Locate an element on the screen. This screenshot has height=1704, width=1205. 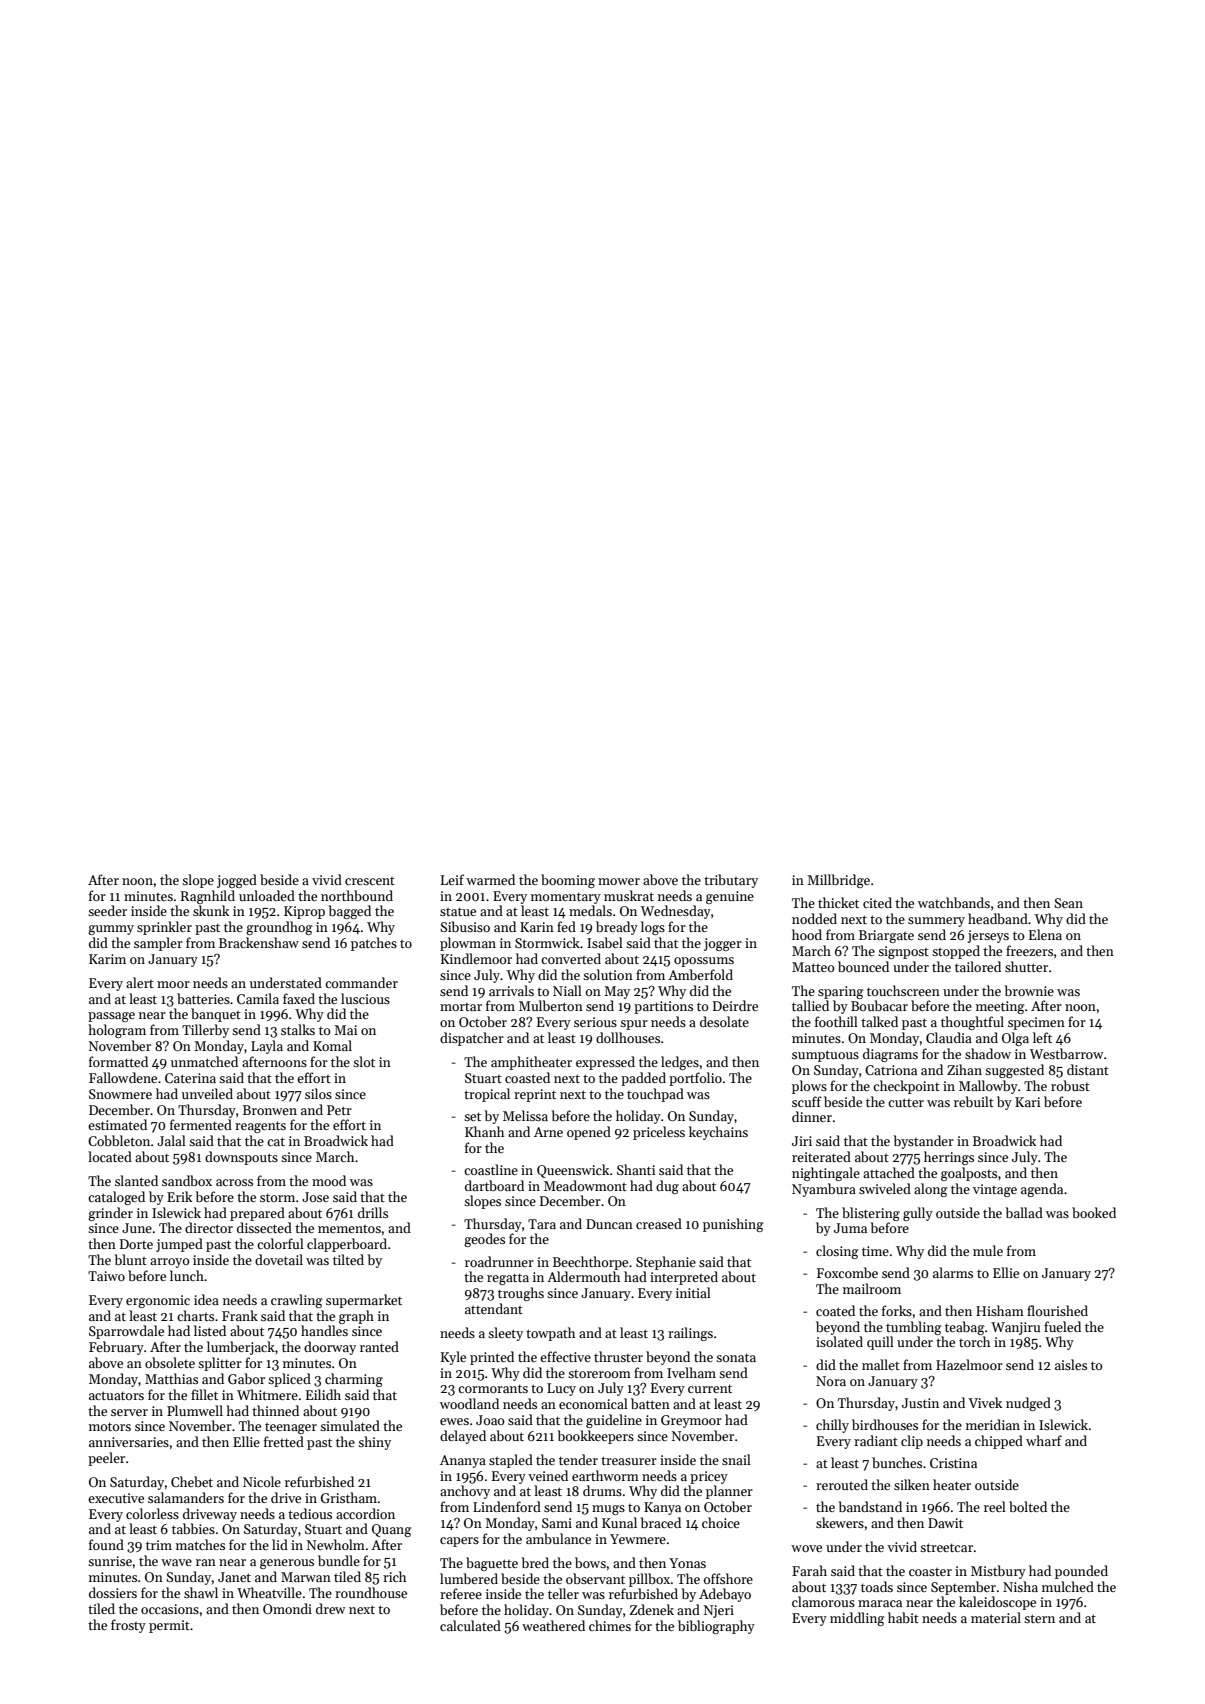
permit is located at coordinates (169, 1626).
